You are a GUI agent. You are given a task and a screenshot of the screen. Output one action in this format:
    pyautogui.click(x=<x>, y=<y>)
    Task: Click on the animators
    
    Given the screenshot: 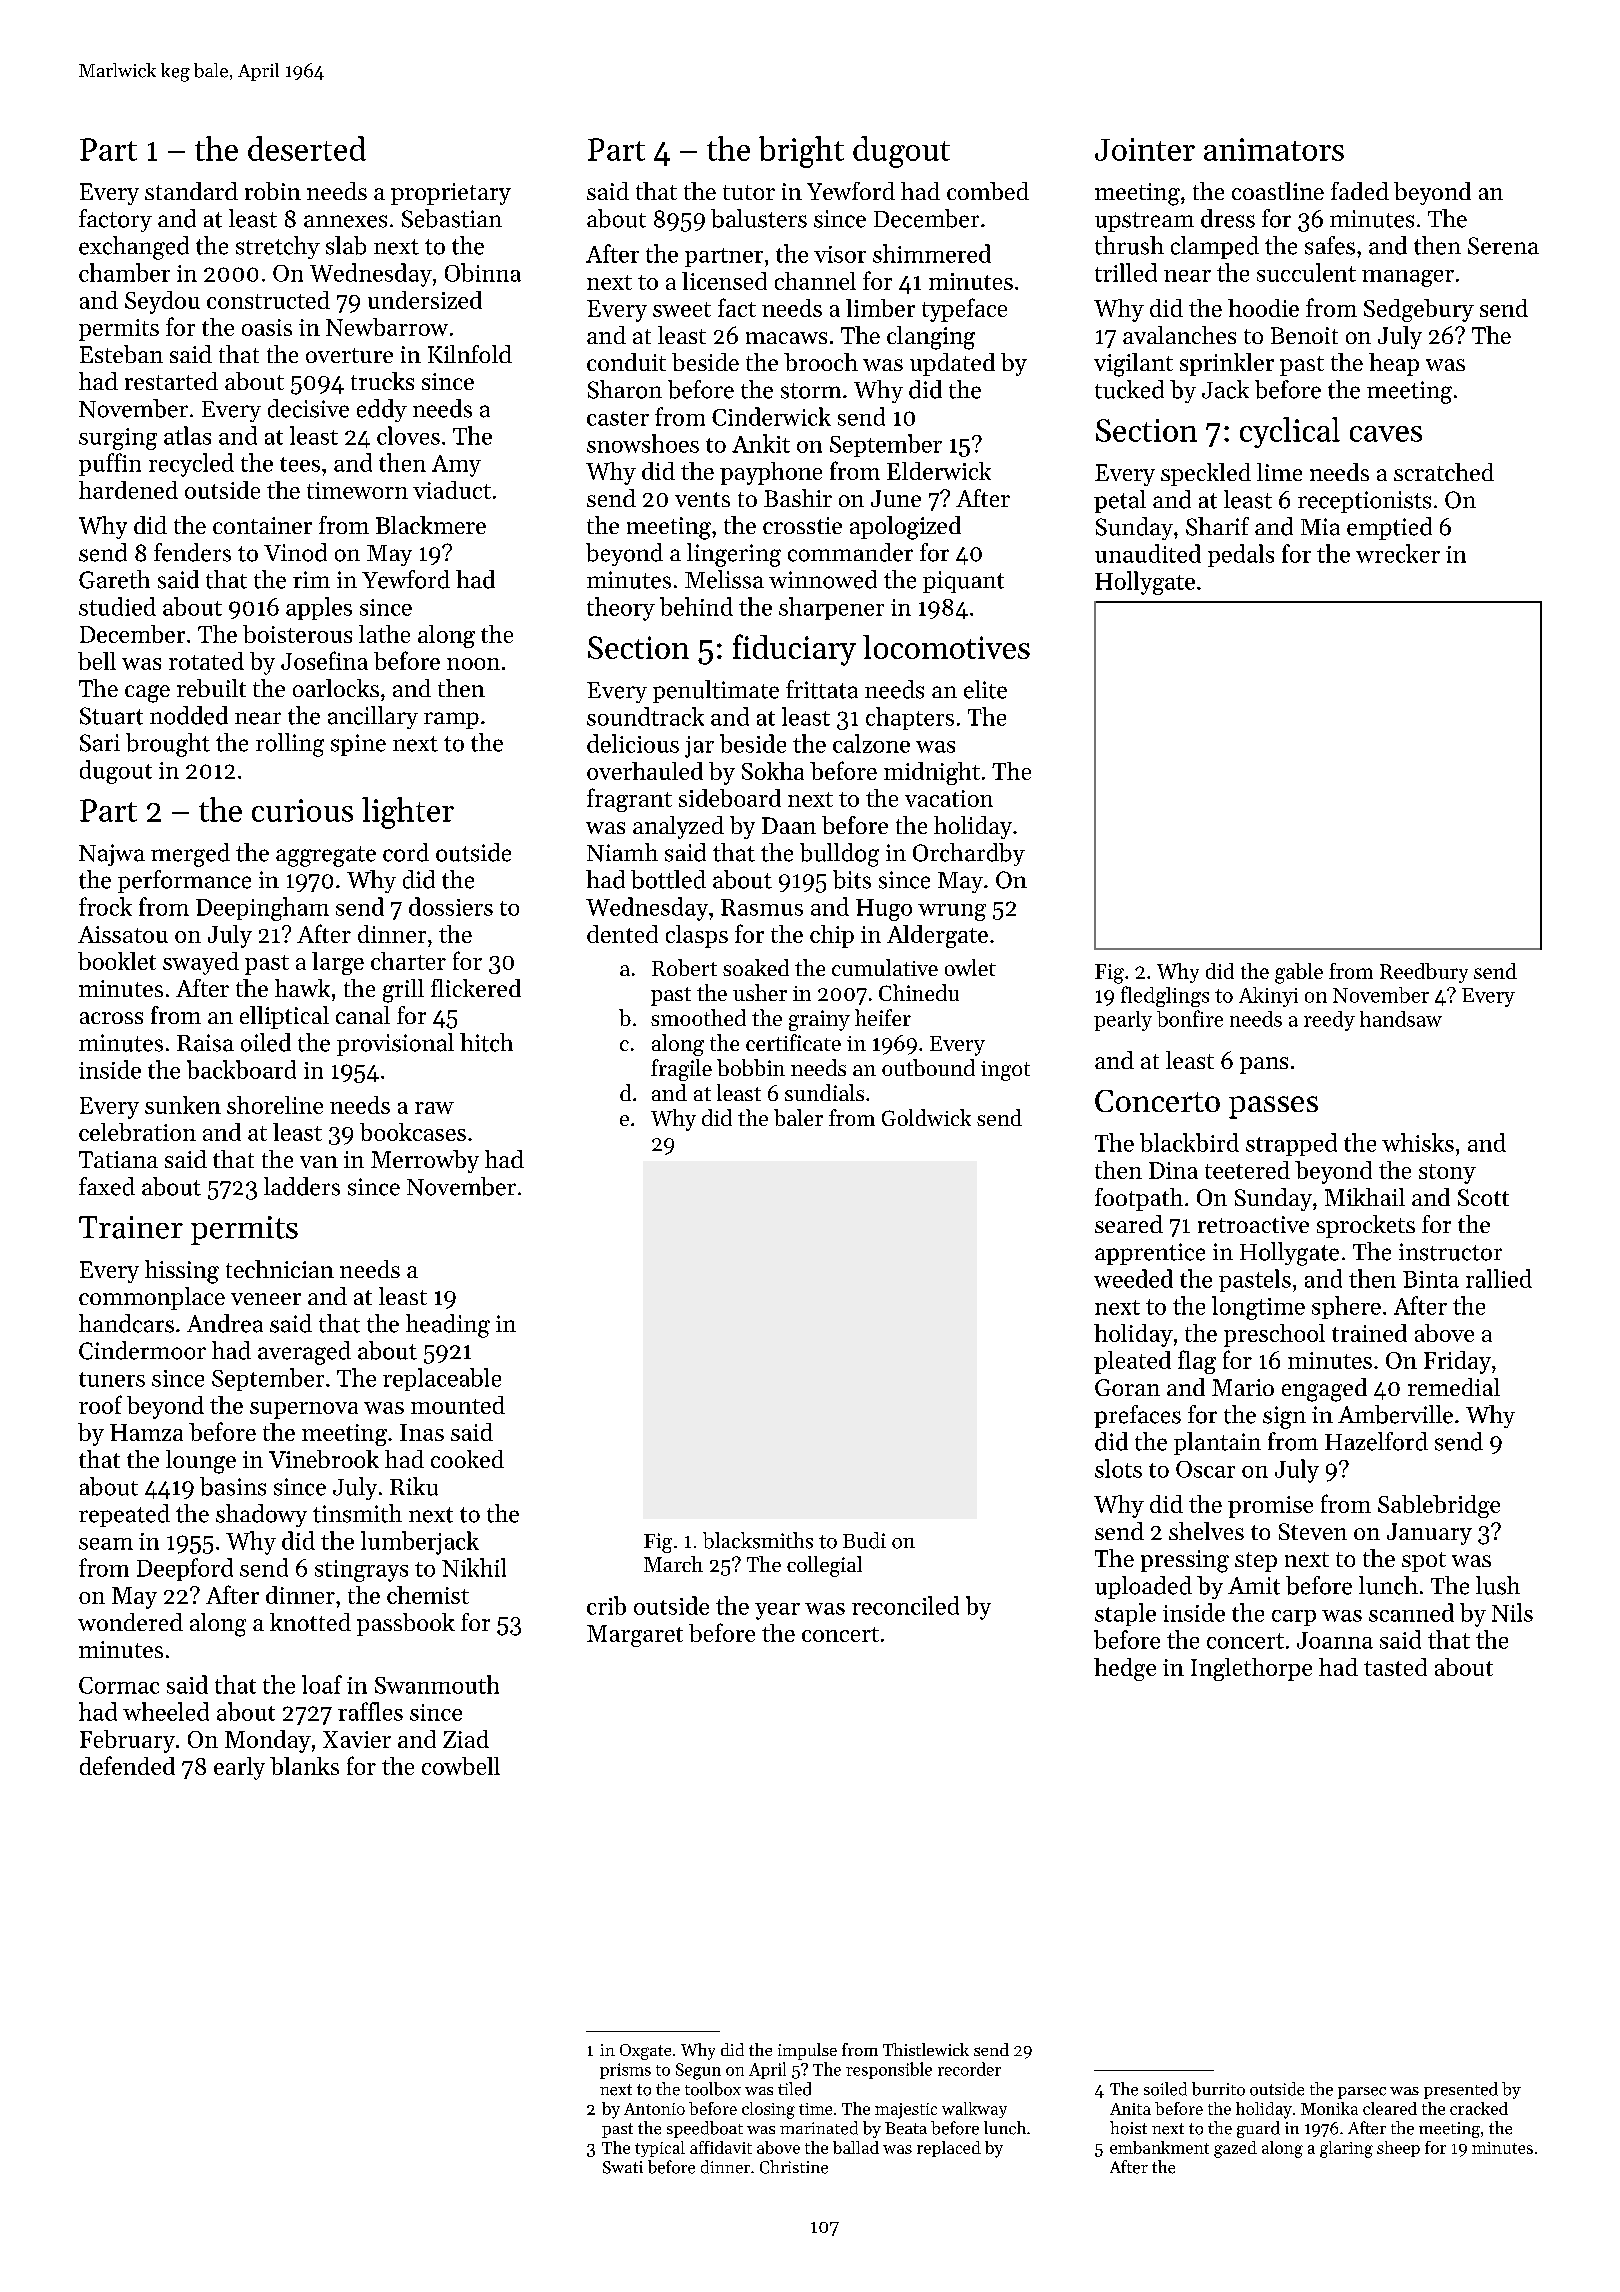 What is the action you would take?
    pyautogui.click(x=1274, y=149)
